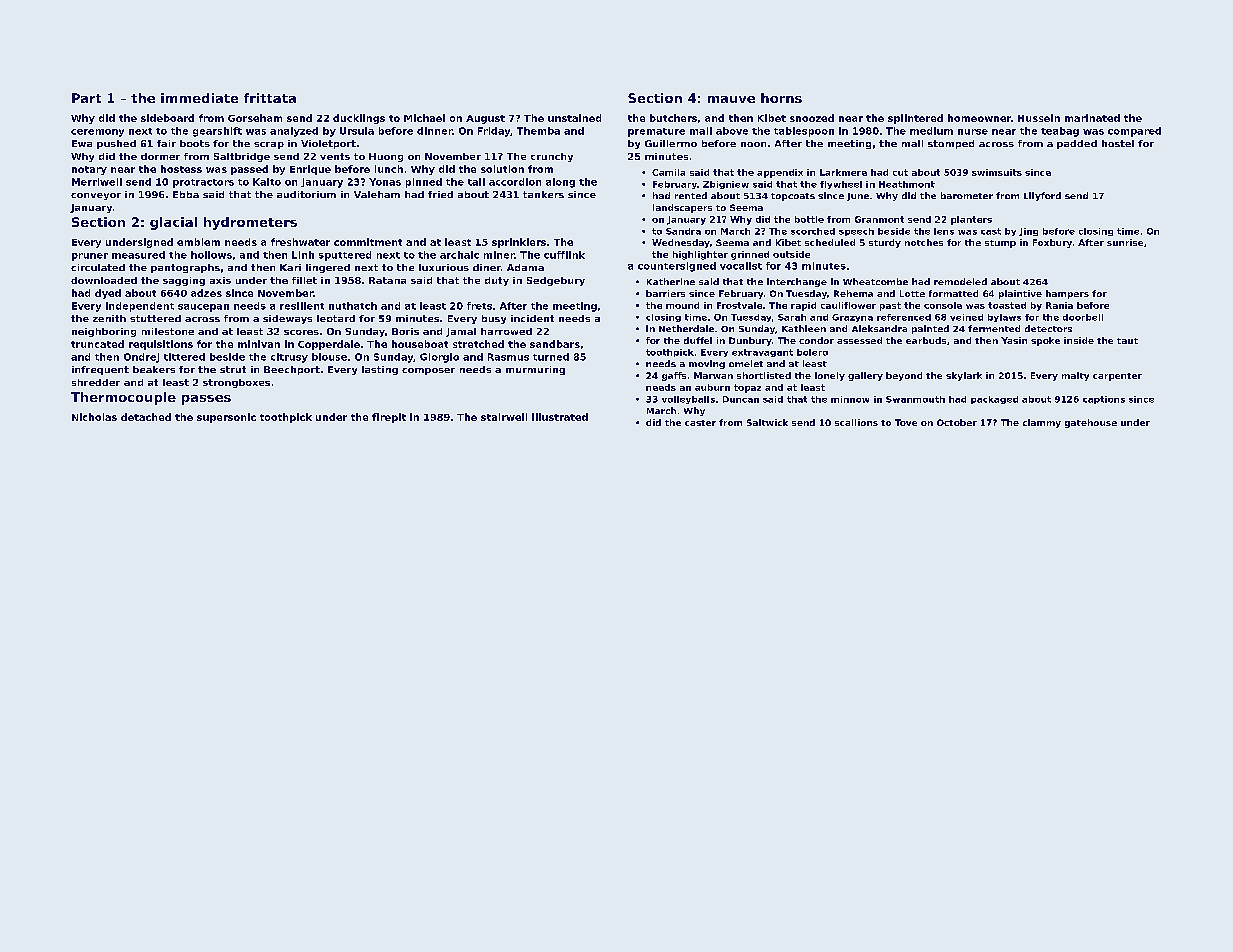 Image resolution: width=1233 pixels, height=952 pixels. I want to click on sprinklers, so click(519, 243).
